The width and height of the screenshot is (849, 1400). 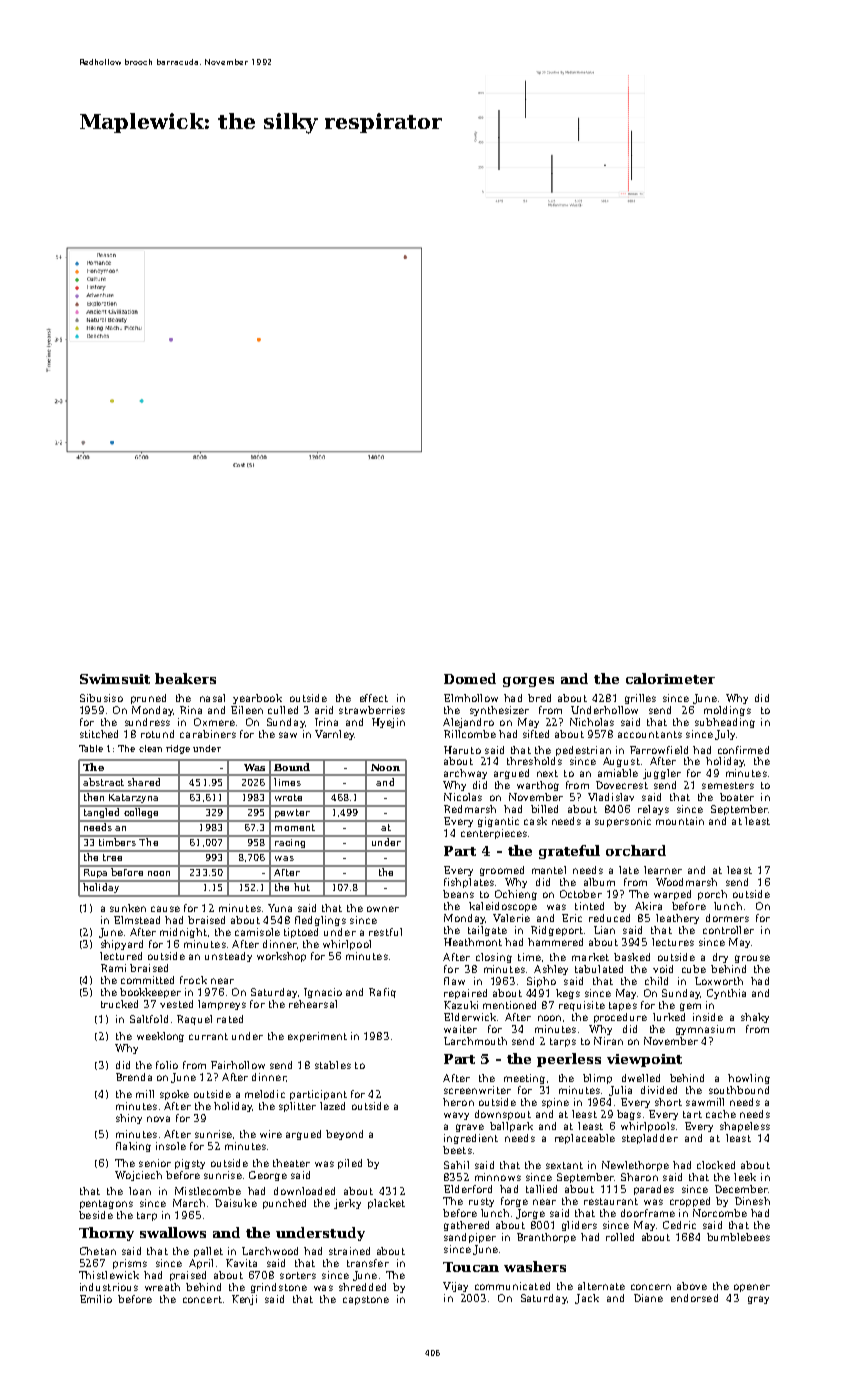 I want to click on moldings, so click(x=727, y=711).
